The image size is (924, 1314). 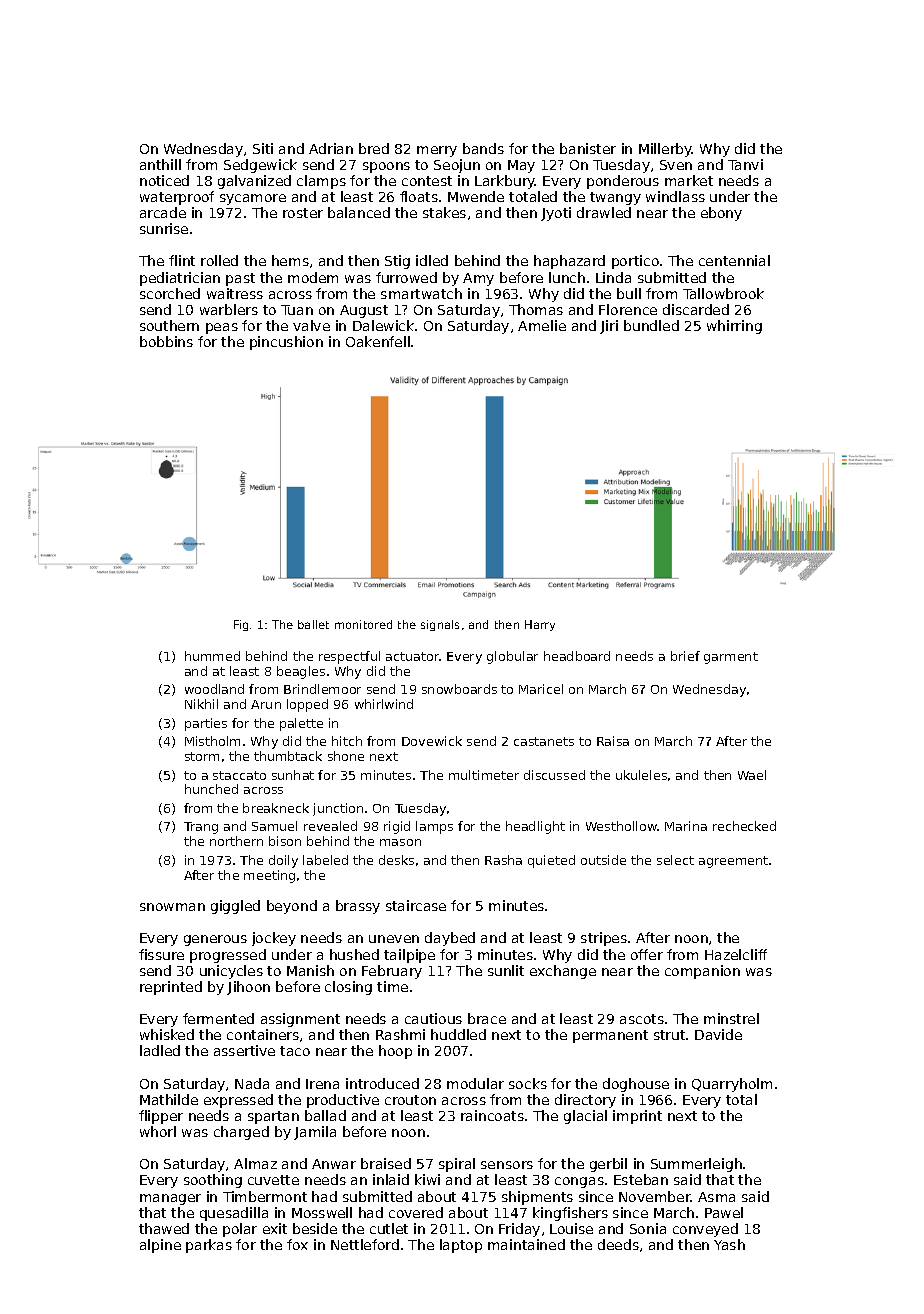 What do you see at coordinates (286, 343) in the screenshot?
I see `pincushion` at bounding box center [286, 343].
